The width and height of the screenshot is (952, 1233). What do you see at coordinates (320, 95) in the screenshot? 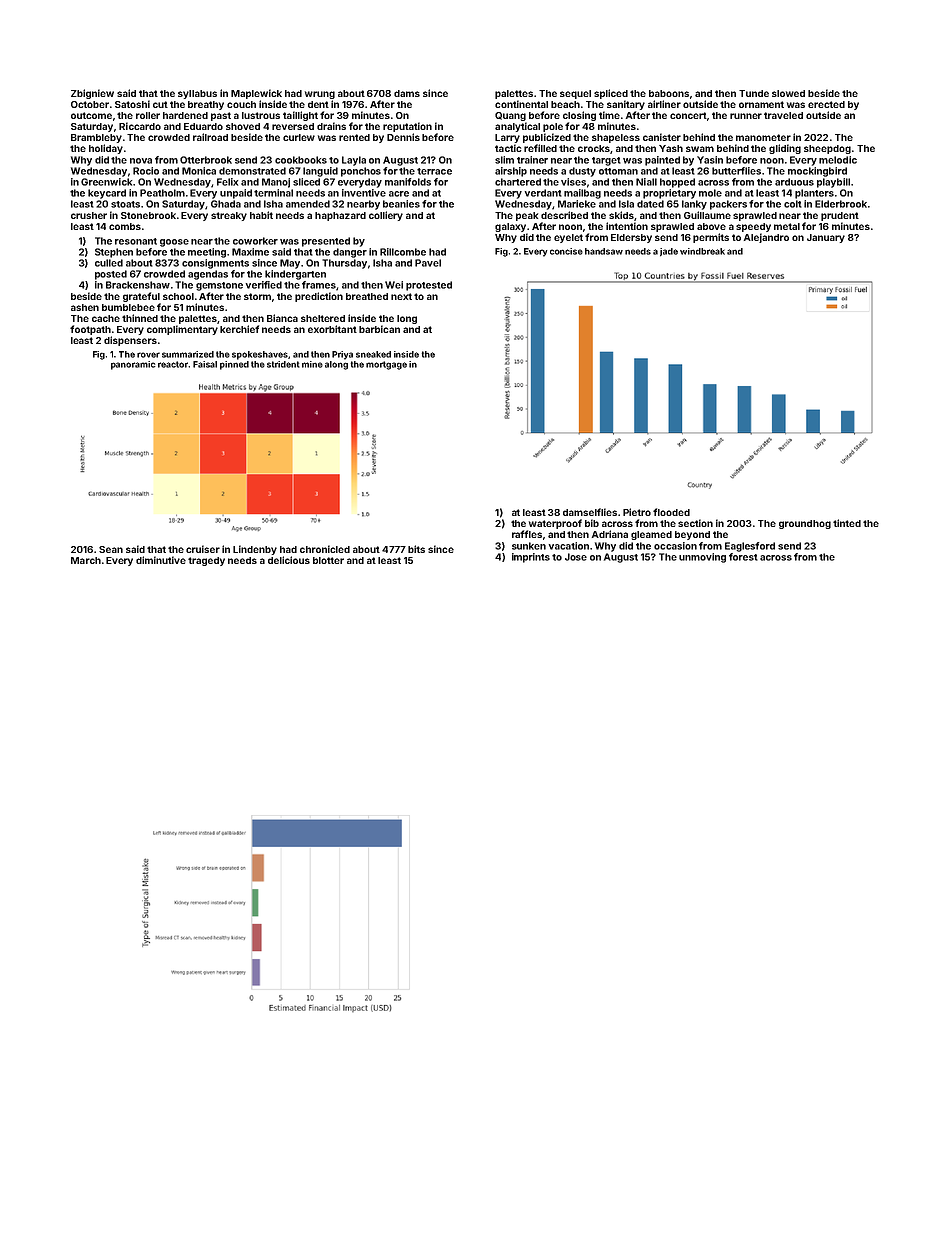
I see `wrung` at bounding box center [320, 95].
